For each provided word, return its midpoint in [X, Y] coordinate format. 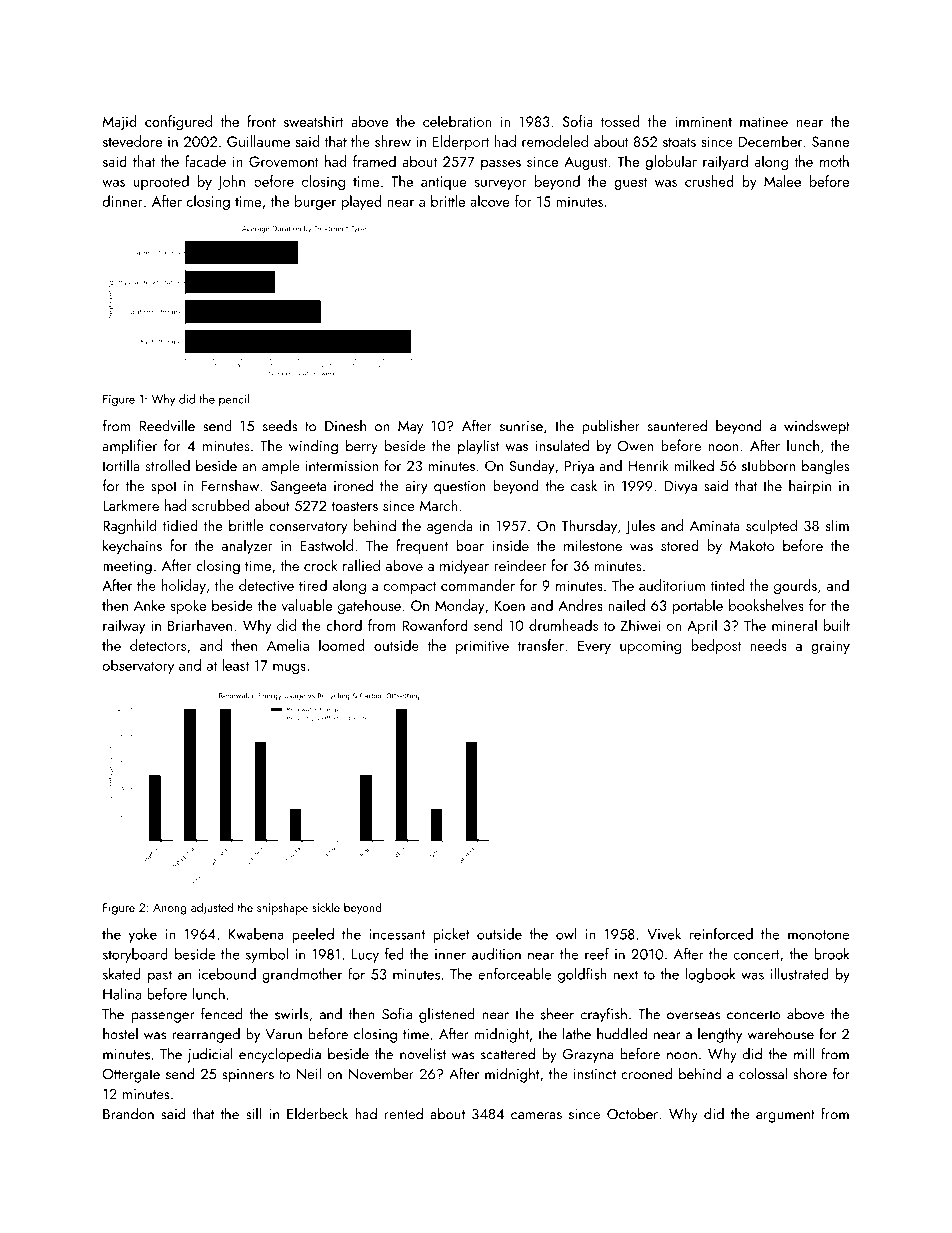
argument [785, 1116]
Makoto [752, 545]
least [235, 665]
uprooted [161, 182]
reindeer [520, 565]
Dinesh [345, 426]
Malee [782, 181]
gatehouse [369, 606]
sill [253, 1113]
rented [404, 1113]
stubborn [768, 465]
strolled [167, 465]
